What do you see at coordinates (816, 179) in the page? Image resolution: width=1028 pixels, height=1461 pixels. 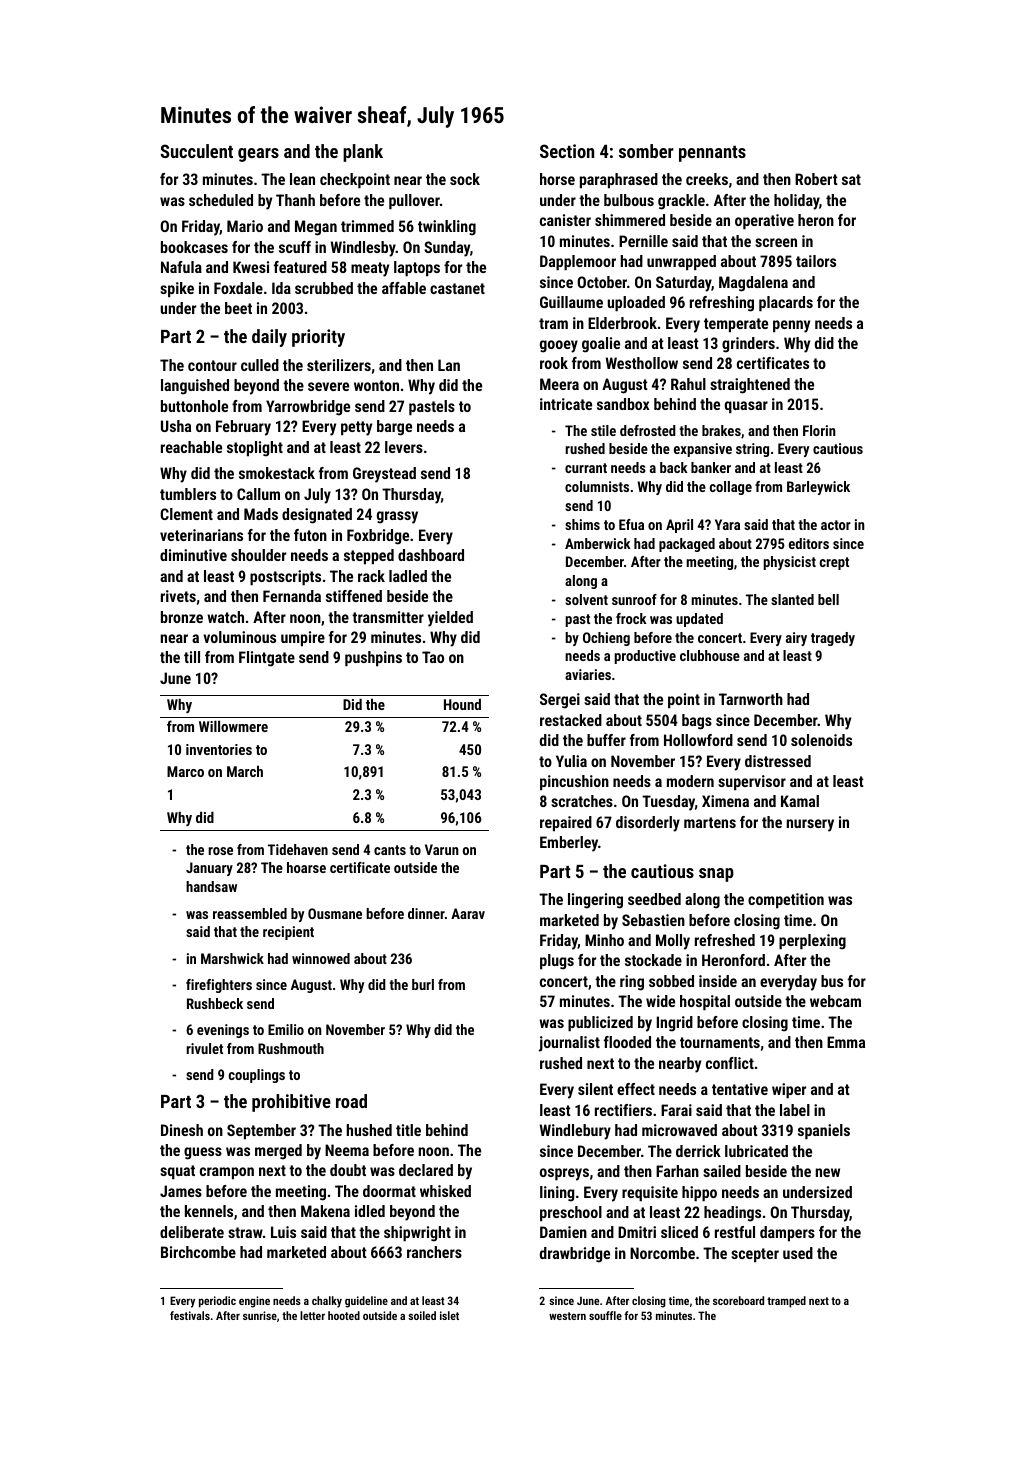 I see `Robert` at bounding box center [816, 179].
